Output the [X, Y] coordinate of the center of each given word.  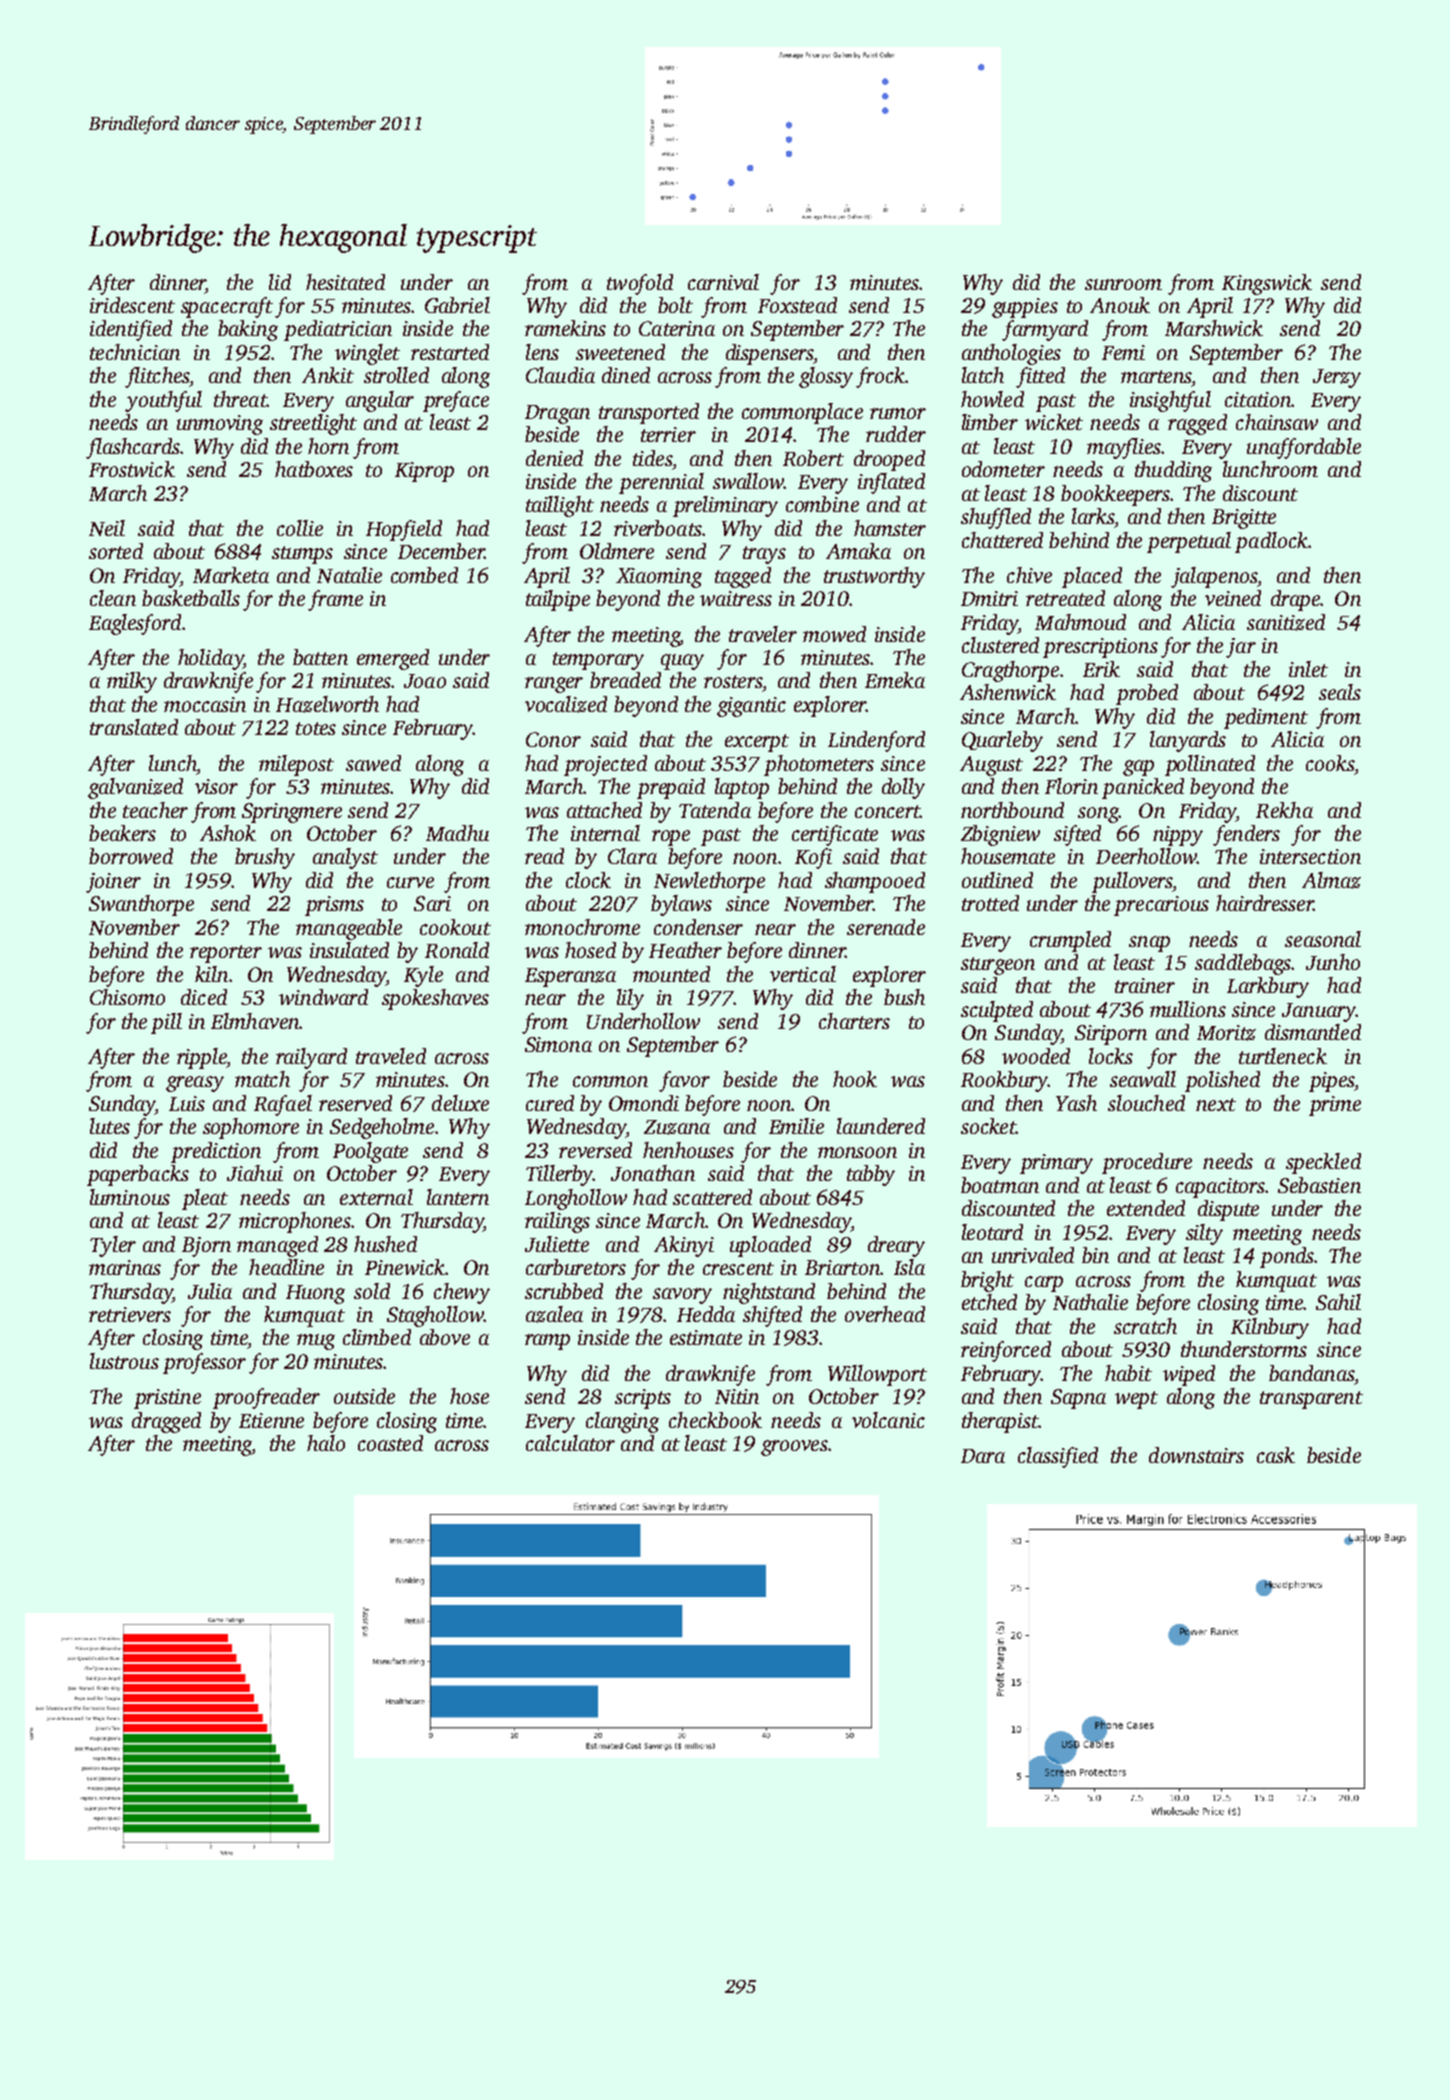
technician [135, 352]
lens [542, 352]
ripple [201, 1058]
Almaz [1331, 880]
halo [326, 1443]
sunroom [1123, 284]
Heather [685, 950]
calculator [570, 1443]
